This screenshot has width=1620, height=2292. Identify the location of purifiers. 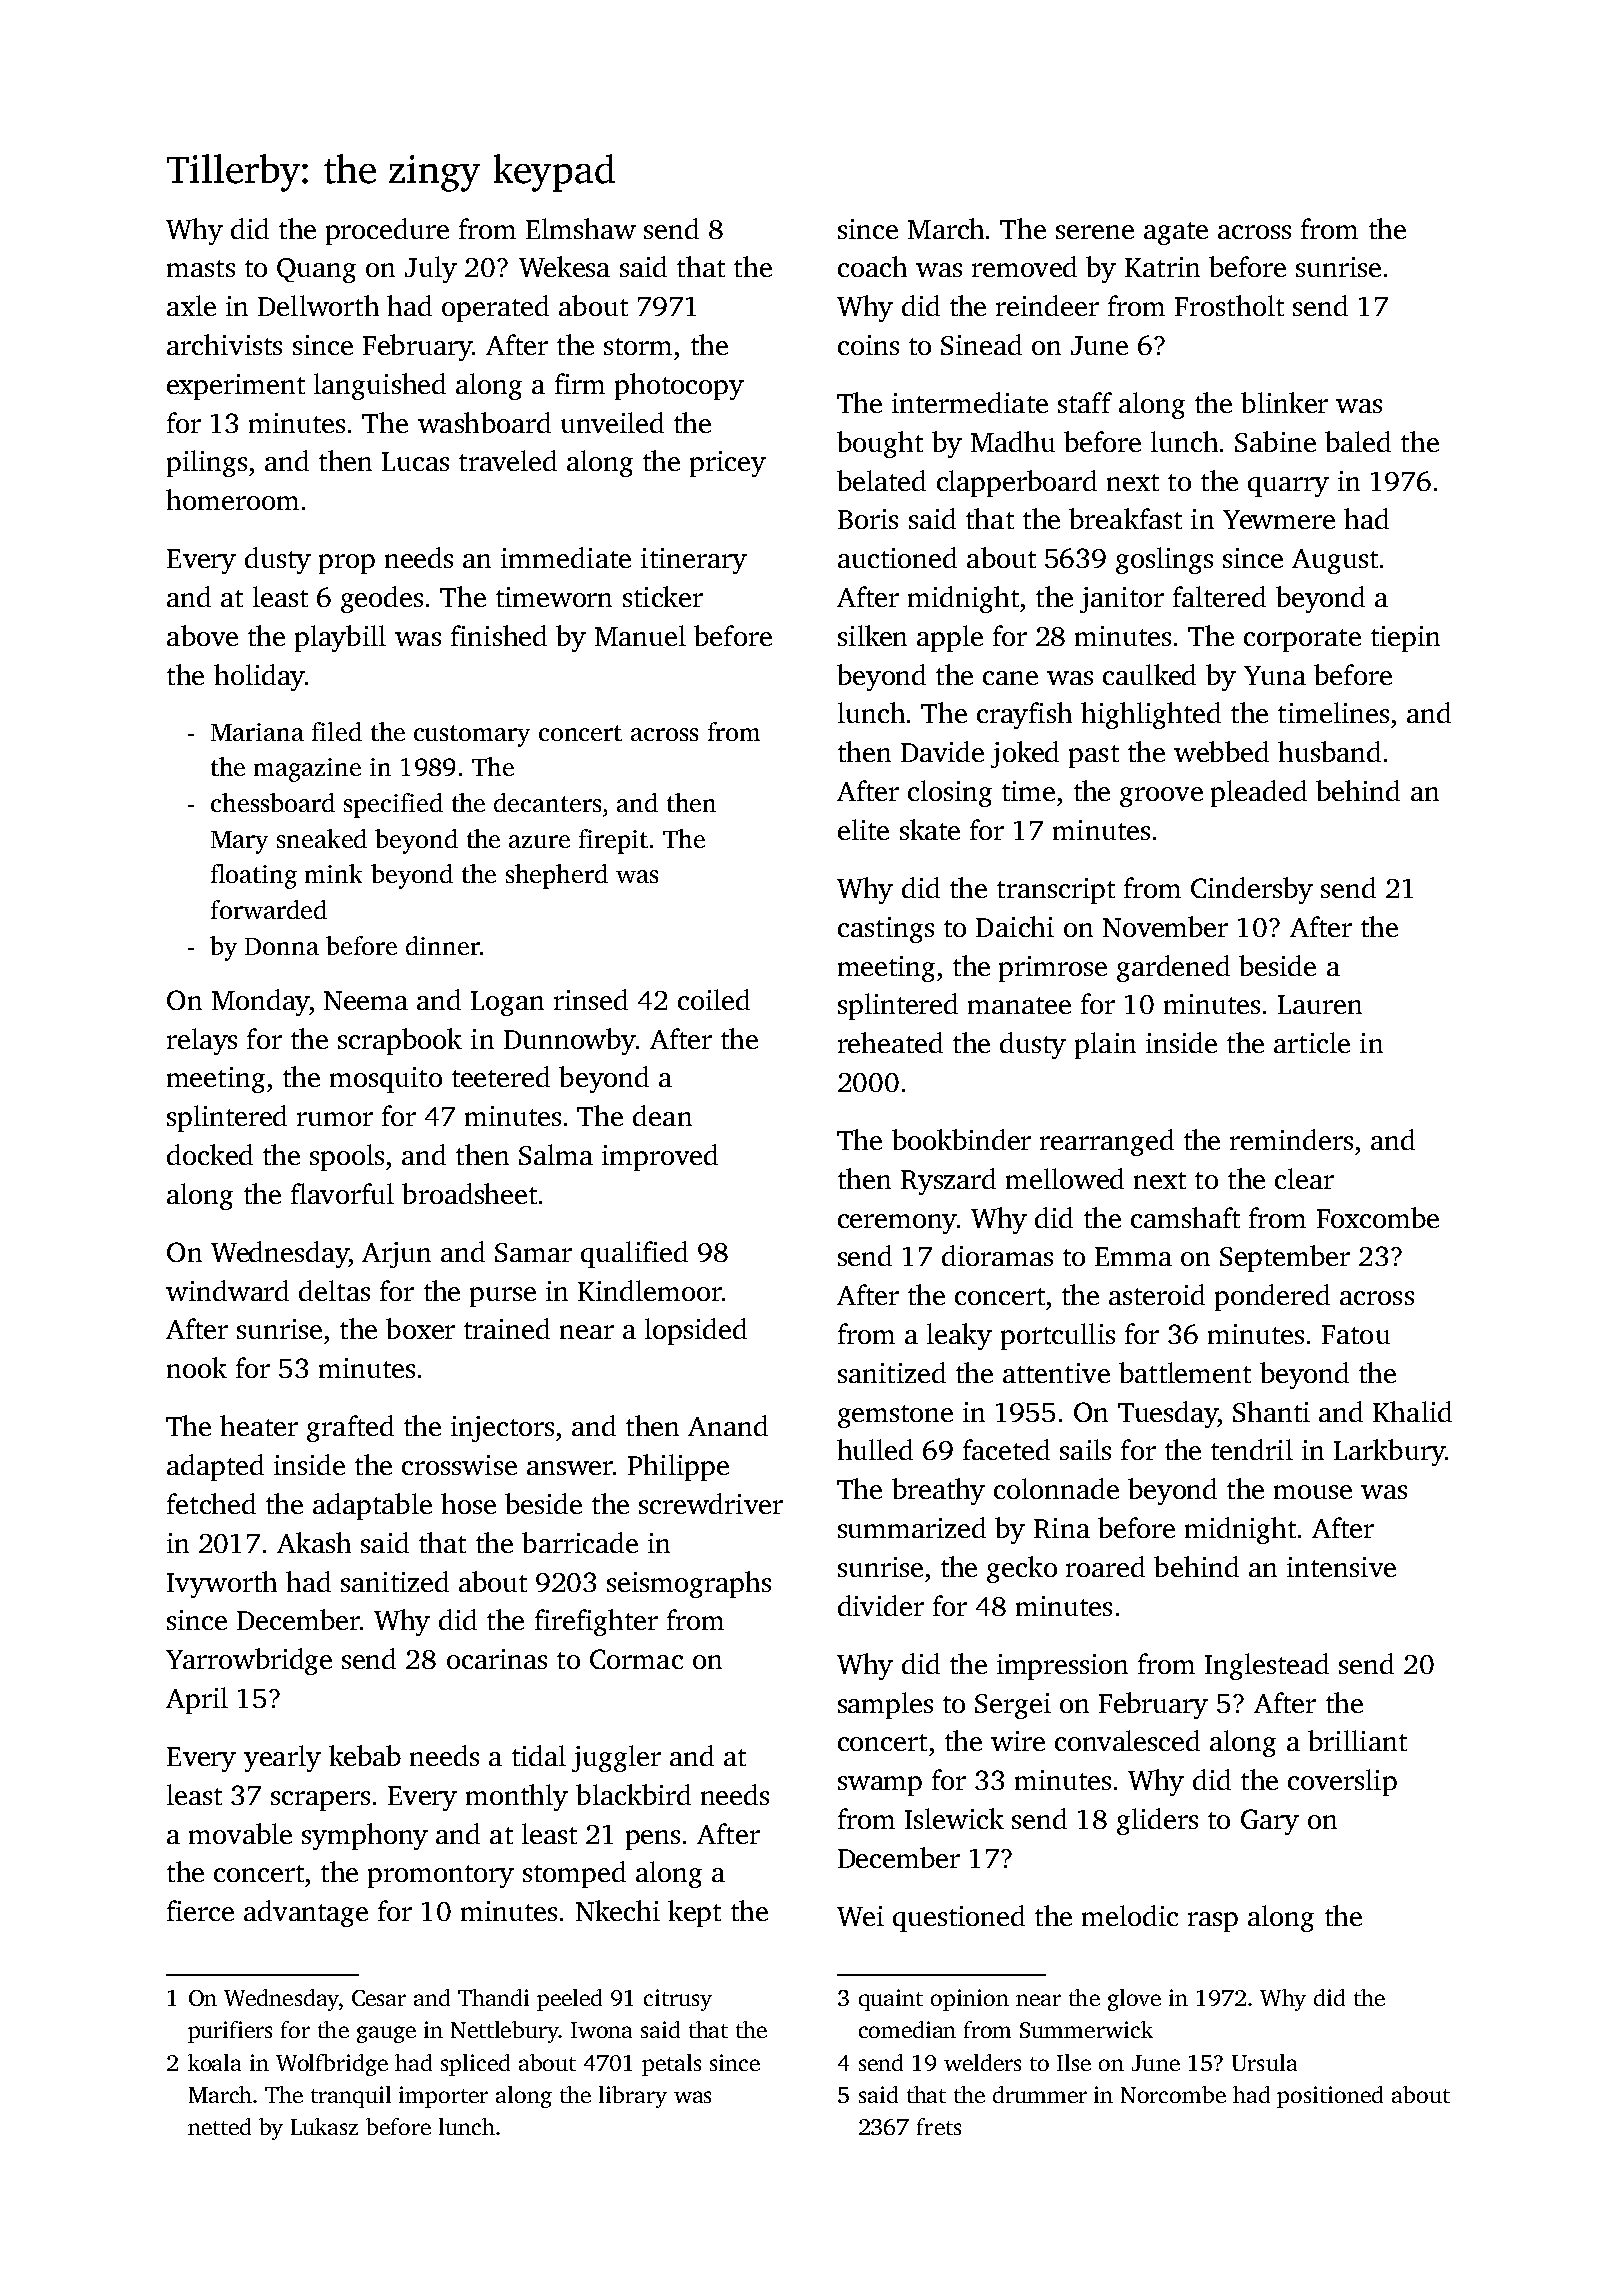
(230, 2032).
